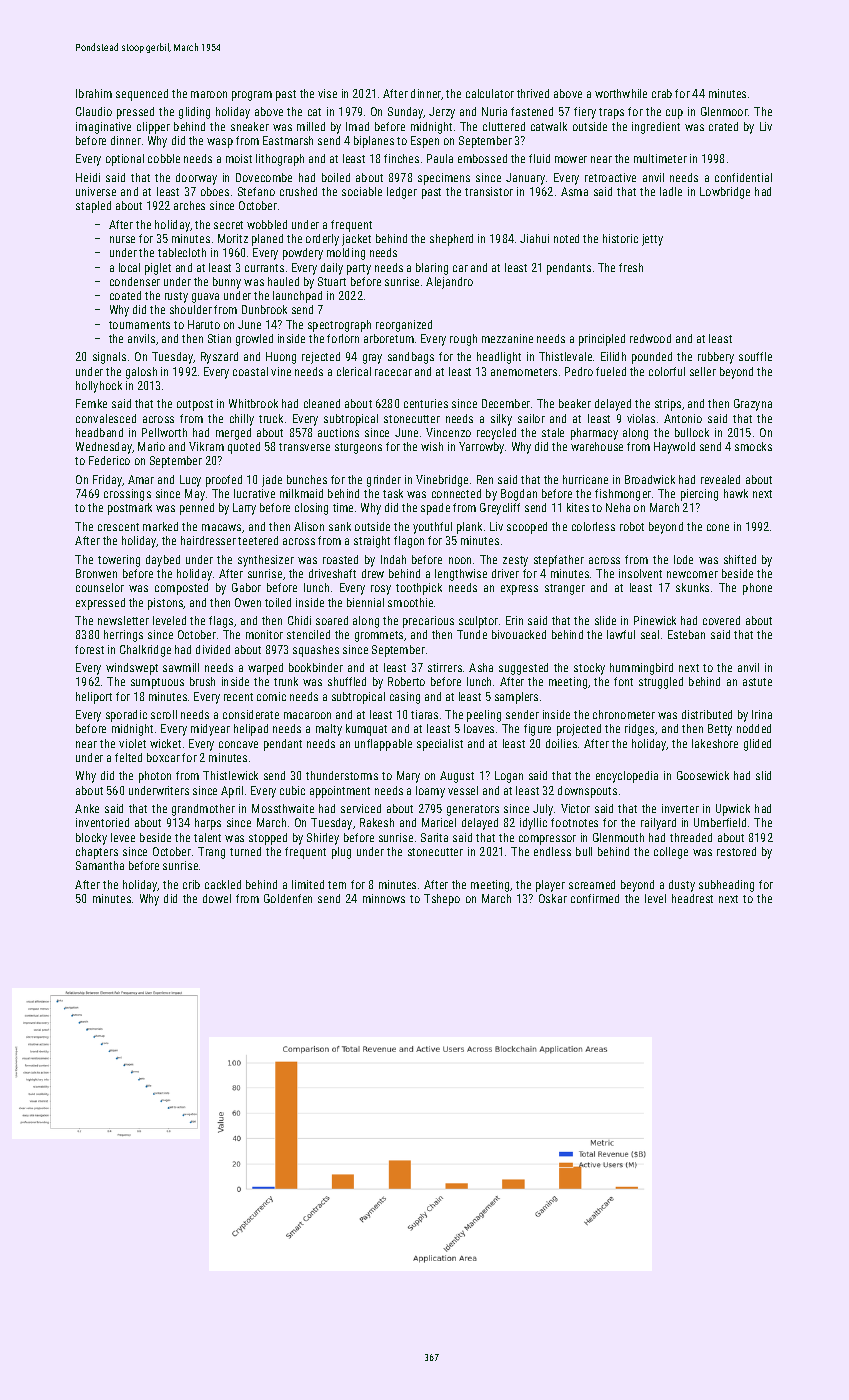 This document has height=1400, width=849. I want to click on hawk, so click(736, 493).
